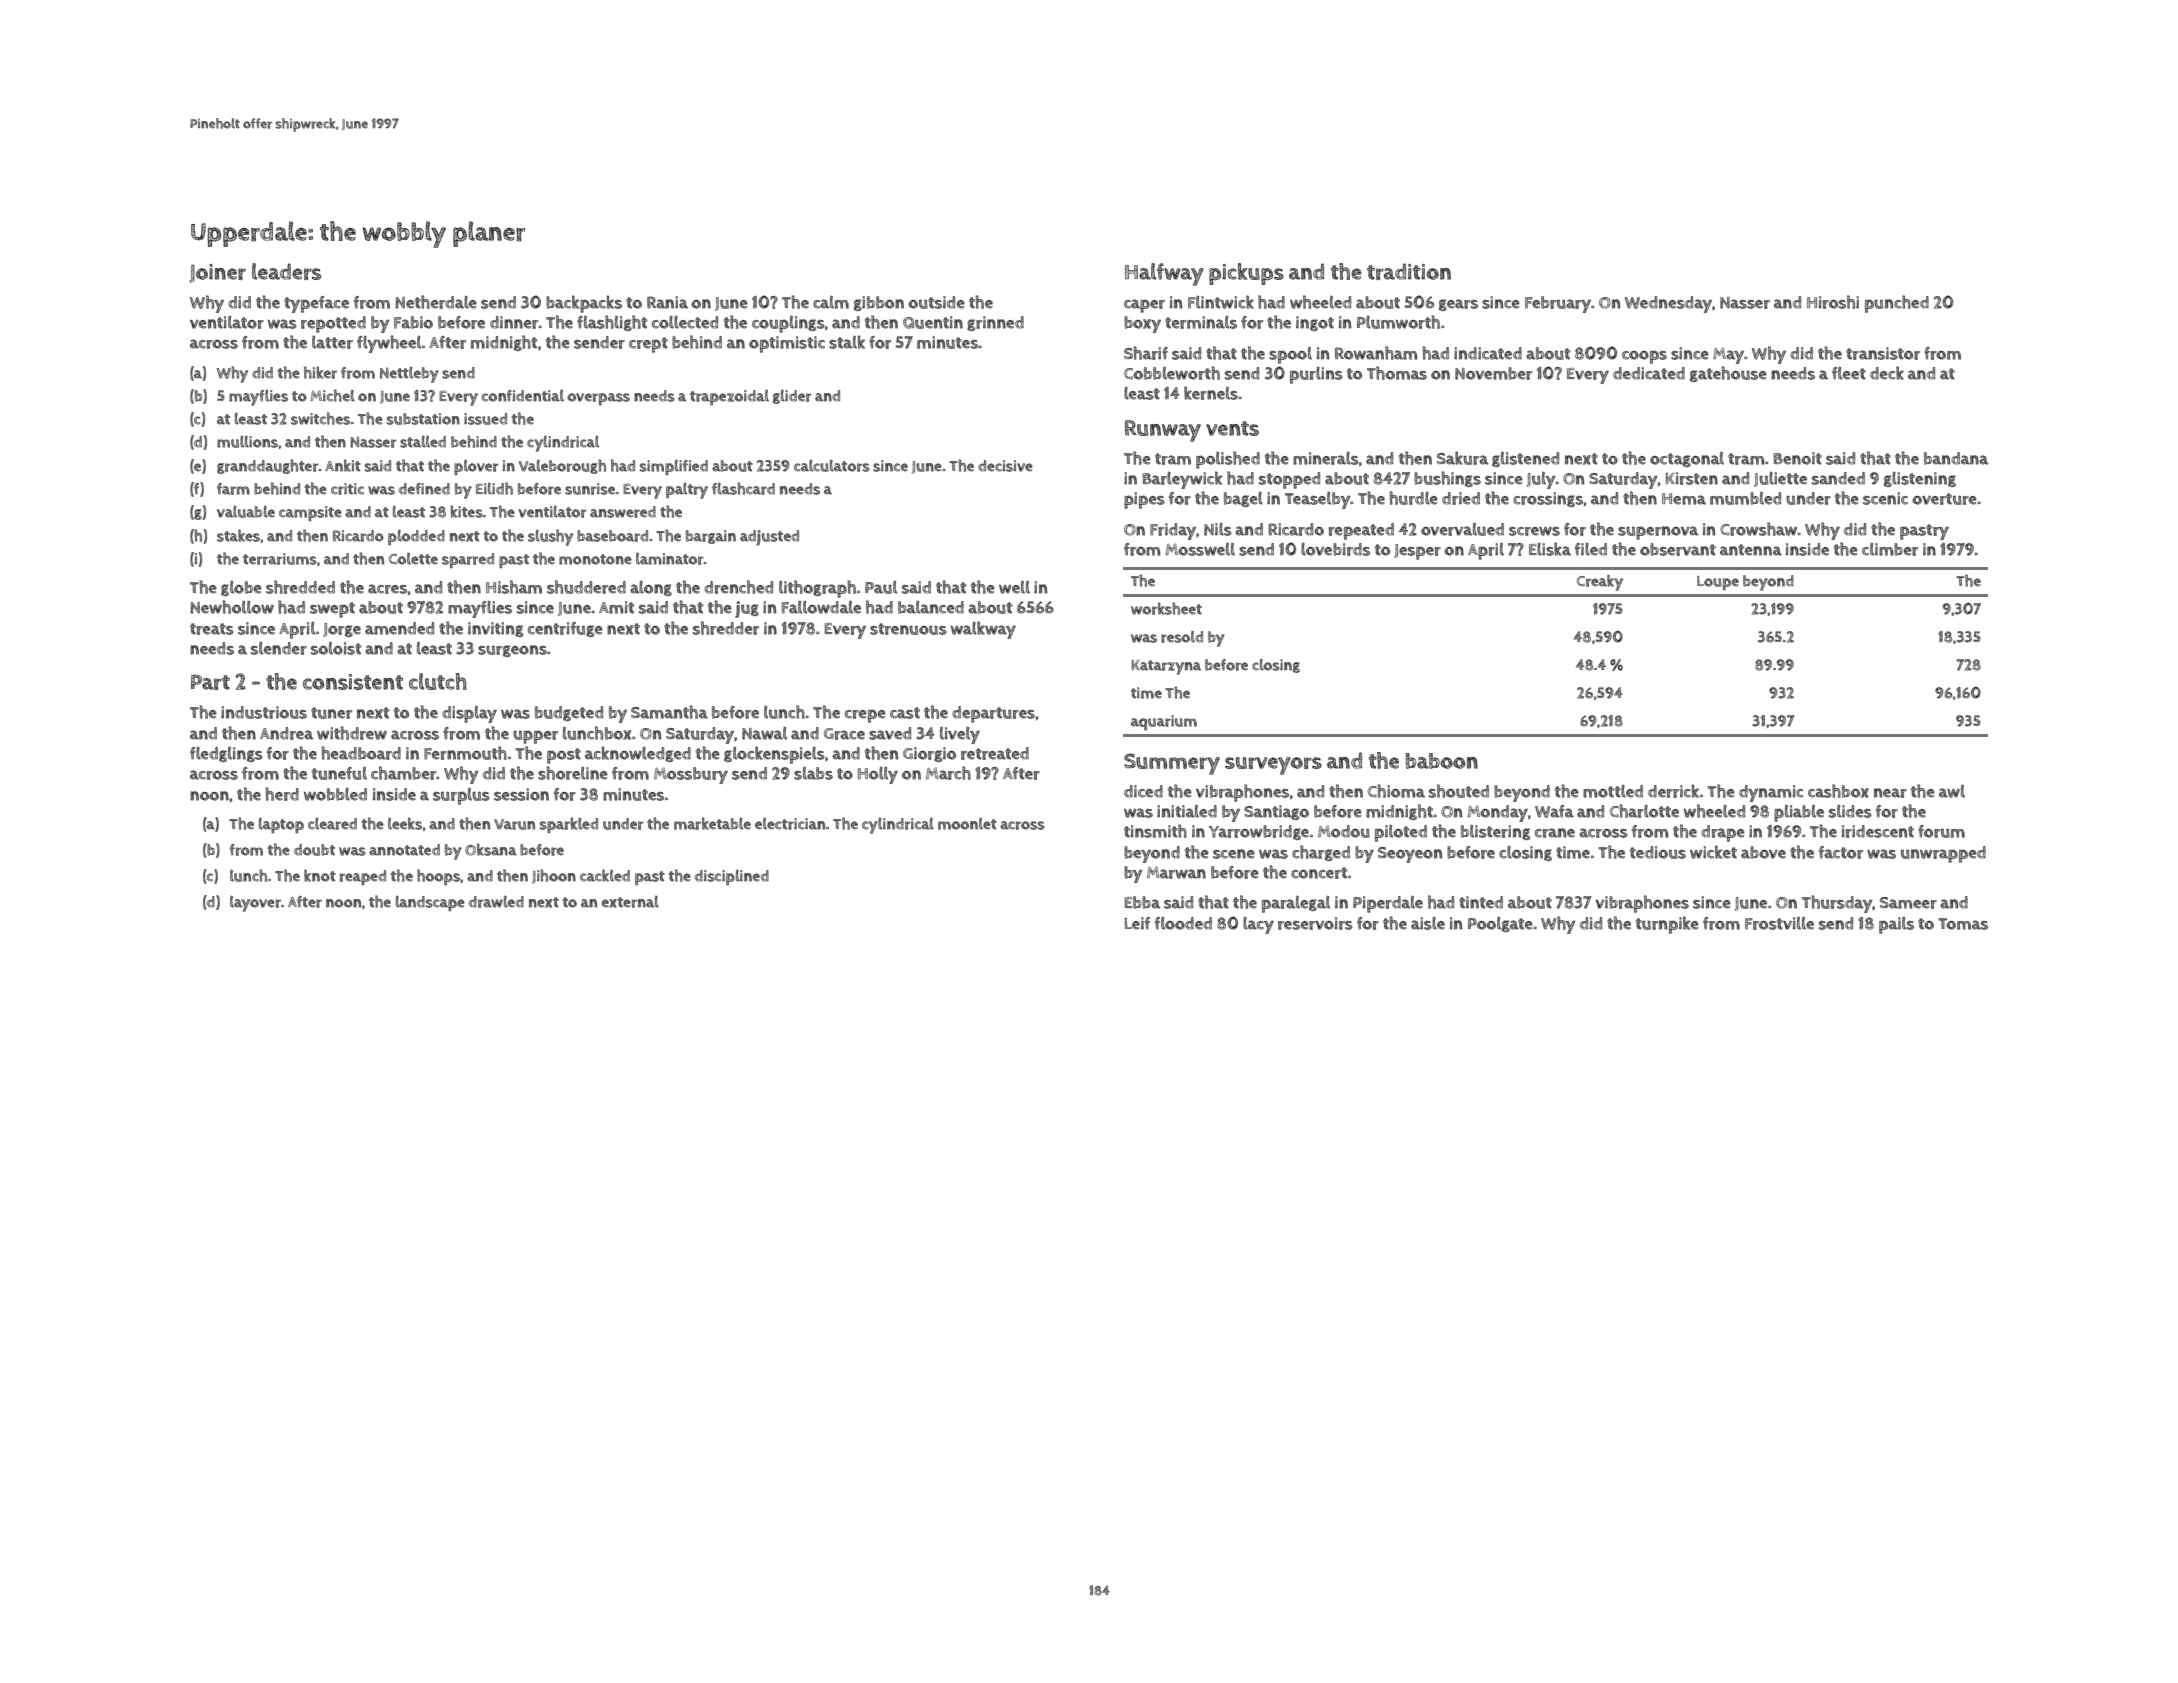  What do you see at coordinates (1723, 833) in the image?
I see `drape` at bounding box center [1723, 833].
